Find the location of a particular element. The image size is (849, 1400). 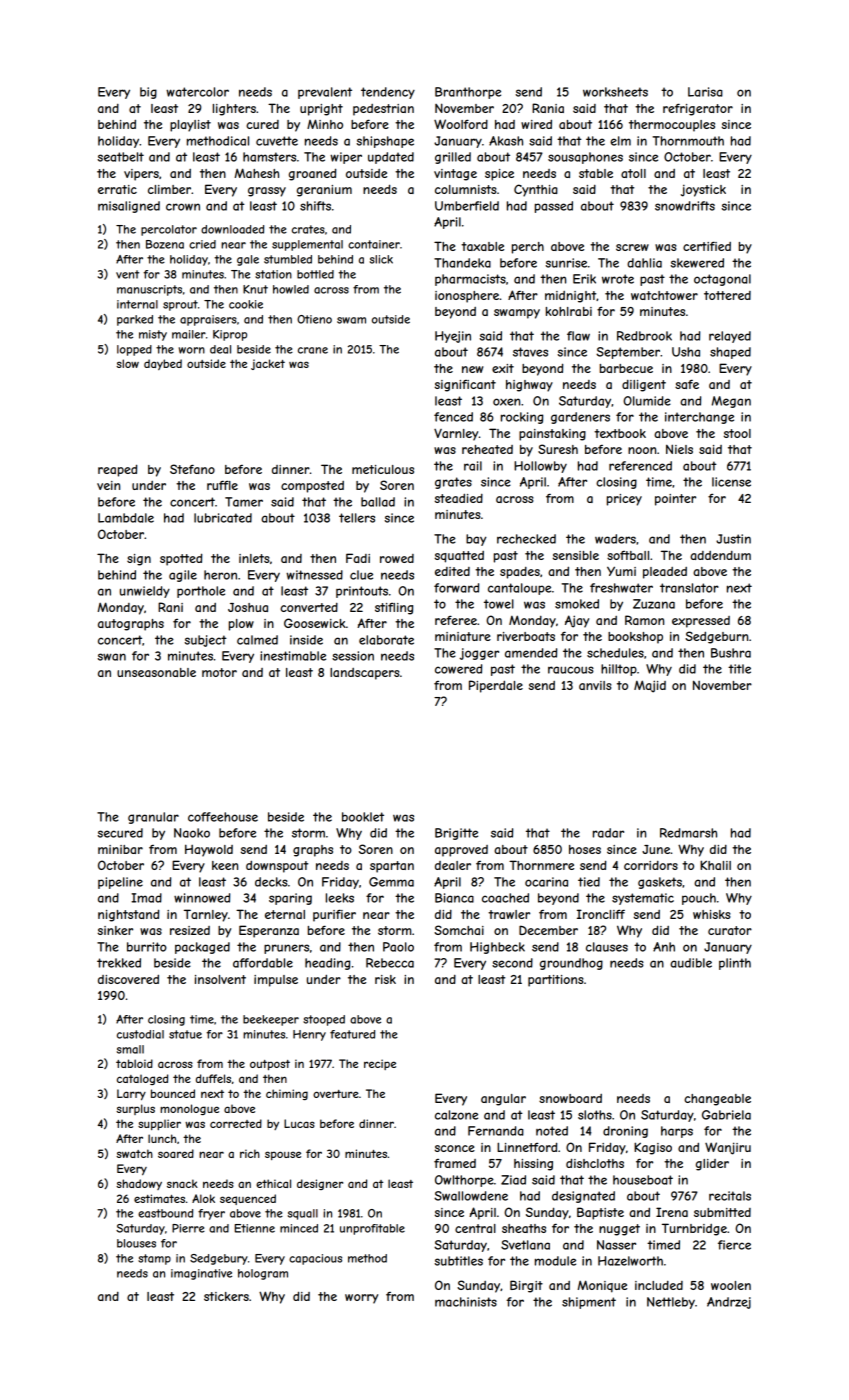

Andrzej is located at coordinates (729, 1303).
